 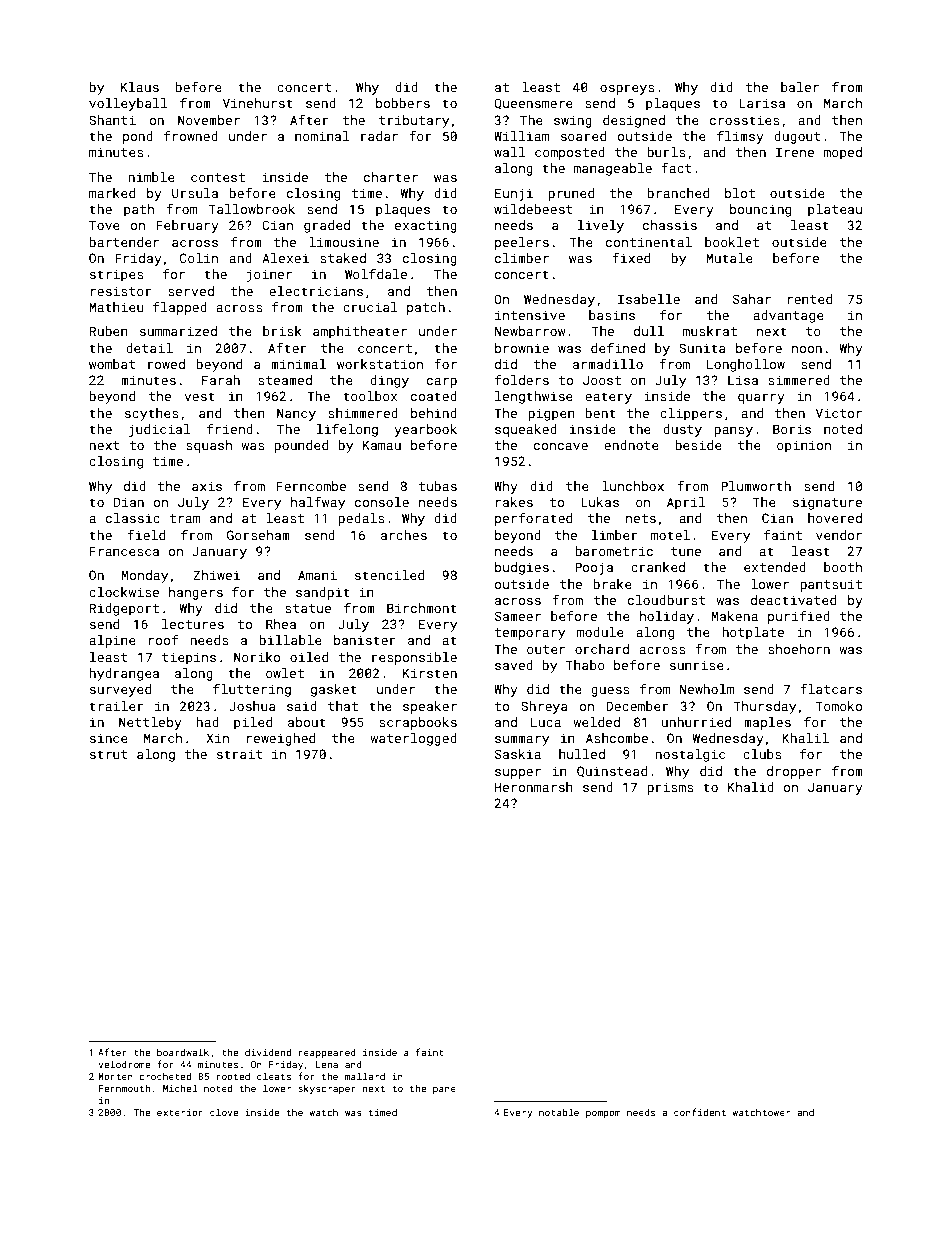 I want to click on boardwalk, so click(x=183, y=1052).
